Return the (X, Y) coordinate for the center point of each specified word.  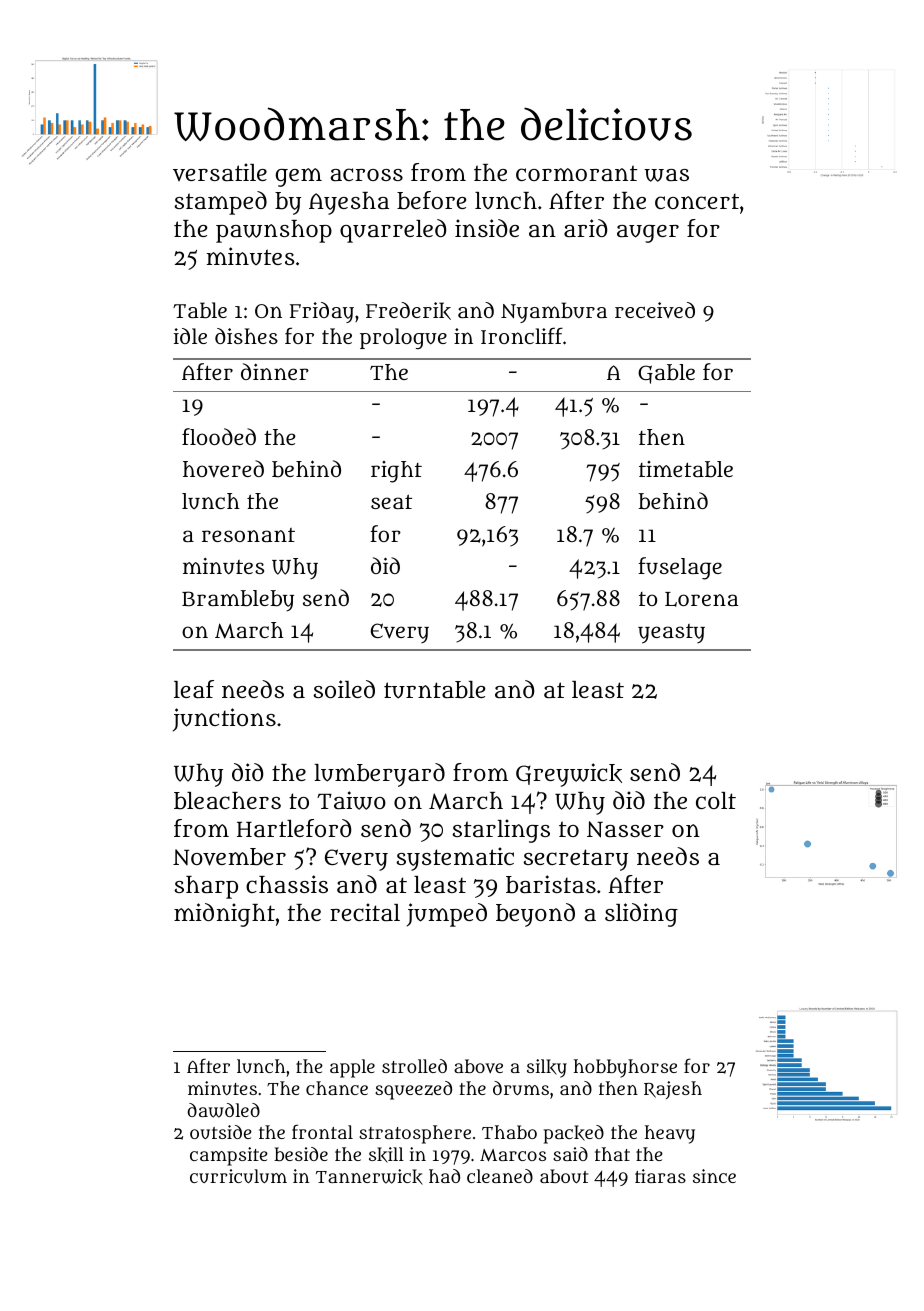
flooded (219, 436)
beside (301, 1154)
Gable (666, 374)
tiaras (660, 1176)
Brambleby (238, 601)
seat (391, 501)
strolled (414, 1066)
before (431, 200)
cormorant (577, 173)
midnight (224, 915)
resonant (248, 535)
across (367, 174)
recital (365, 912)
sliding (641, 915)
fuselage (680, 568)
